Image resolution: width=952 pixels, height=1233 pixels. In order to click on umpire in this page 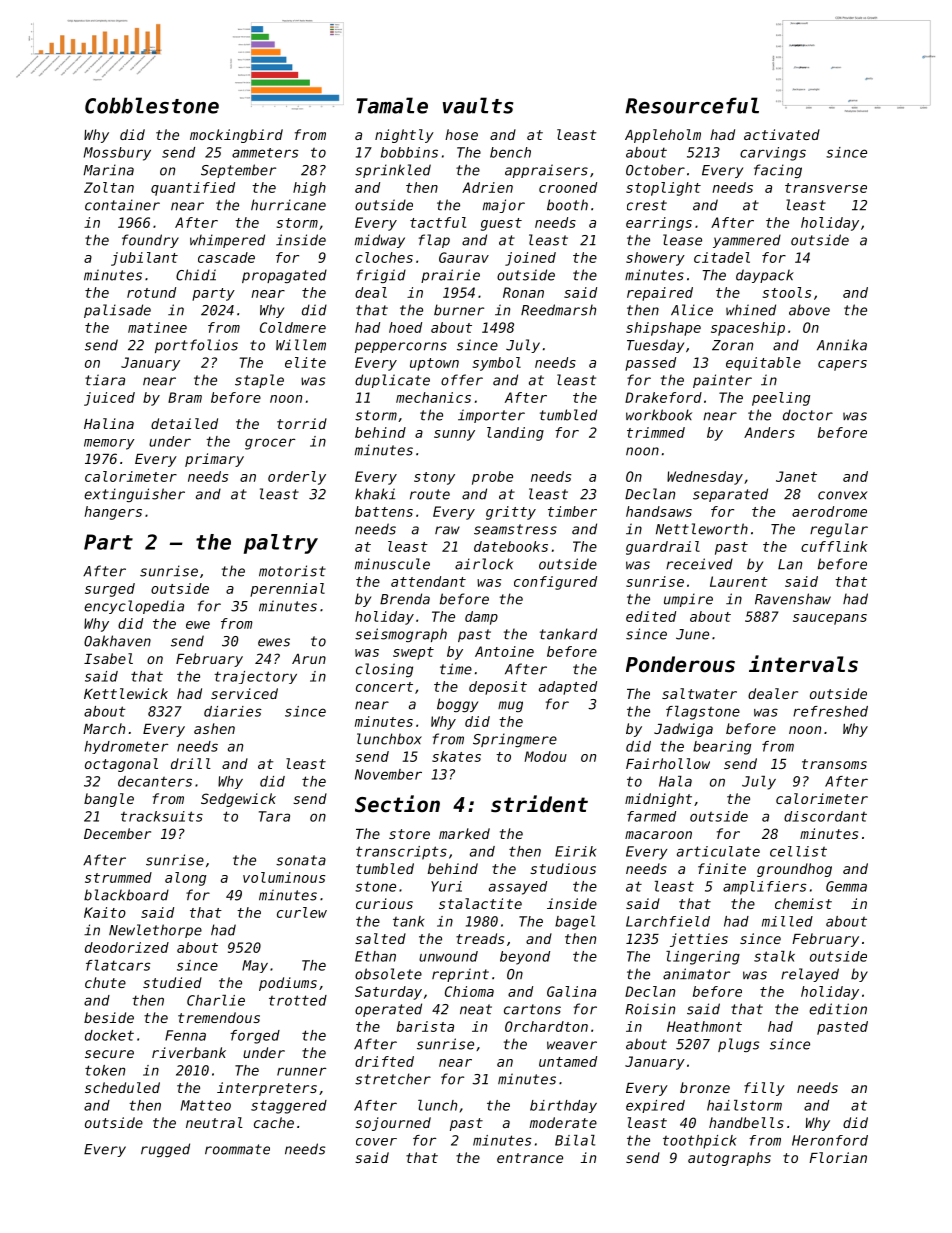, I will do `click(688, 600)`.
